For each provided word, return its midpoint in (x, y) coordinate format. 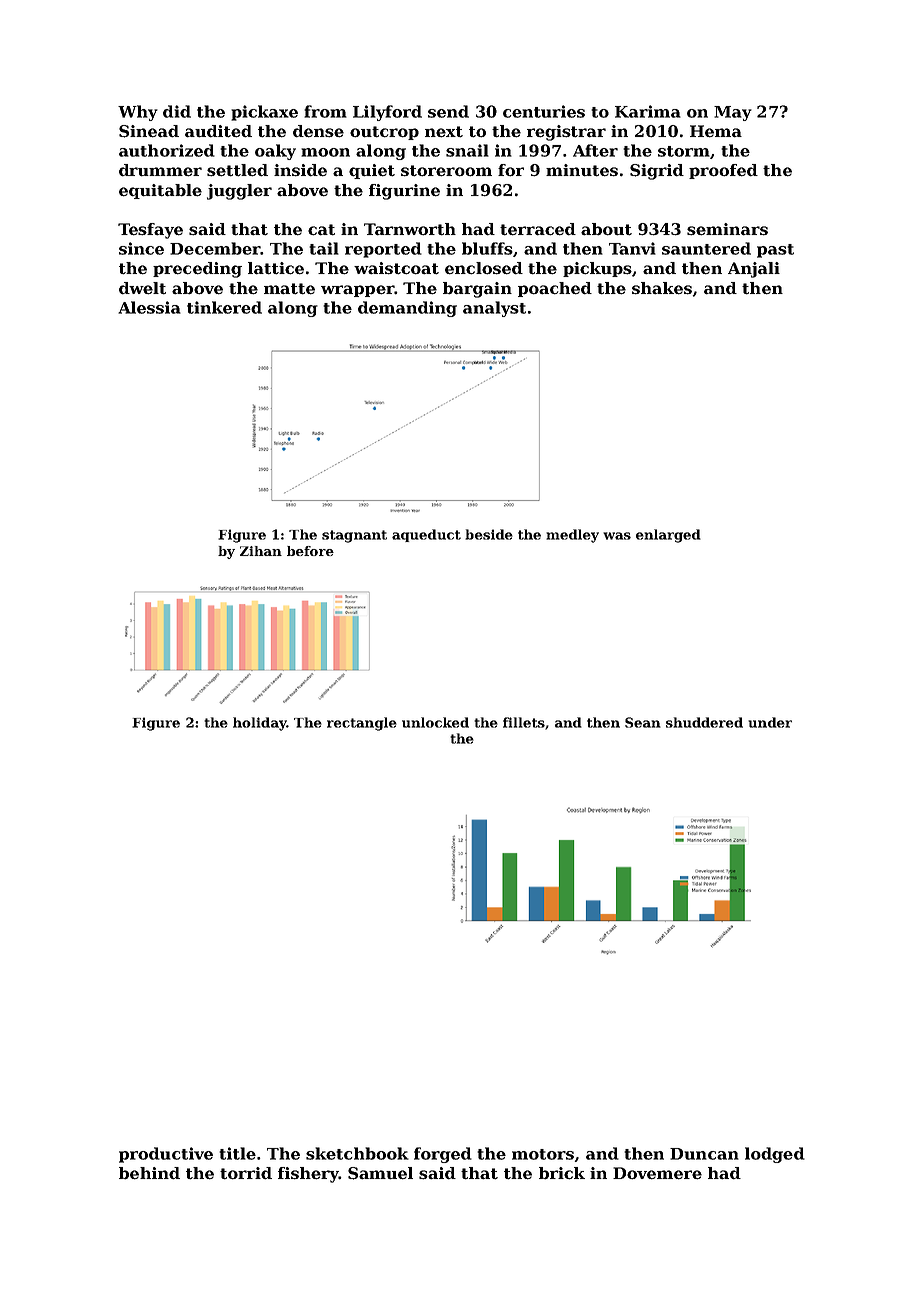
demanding (407, 309)
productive (166, 1155)
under (770, 722)
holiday (259, 724)
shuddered (704, 722)
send (448, 111)
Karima (648, 111)
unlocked (435, 722)
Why (138, 113)
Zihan (261, 551)
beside (489, 534)
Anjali (754, 270)
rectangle (362, 724)
